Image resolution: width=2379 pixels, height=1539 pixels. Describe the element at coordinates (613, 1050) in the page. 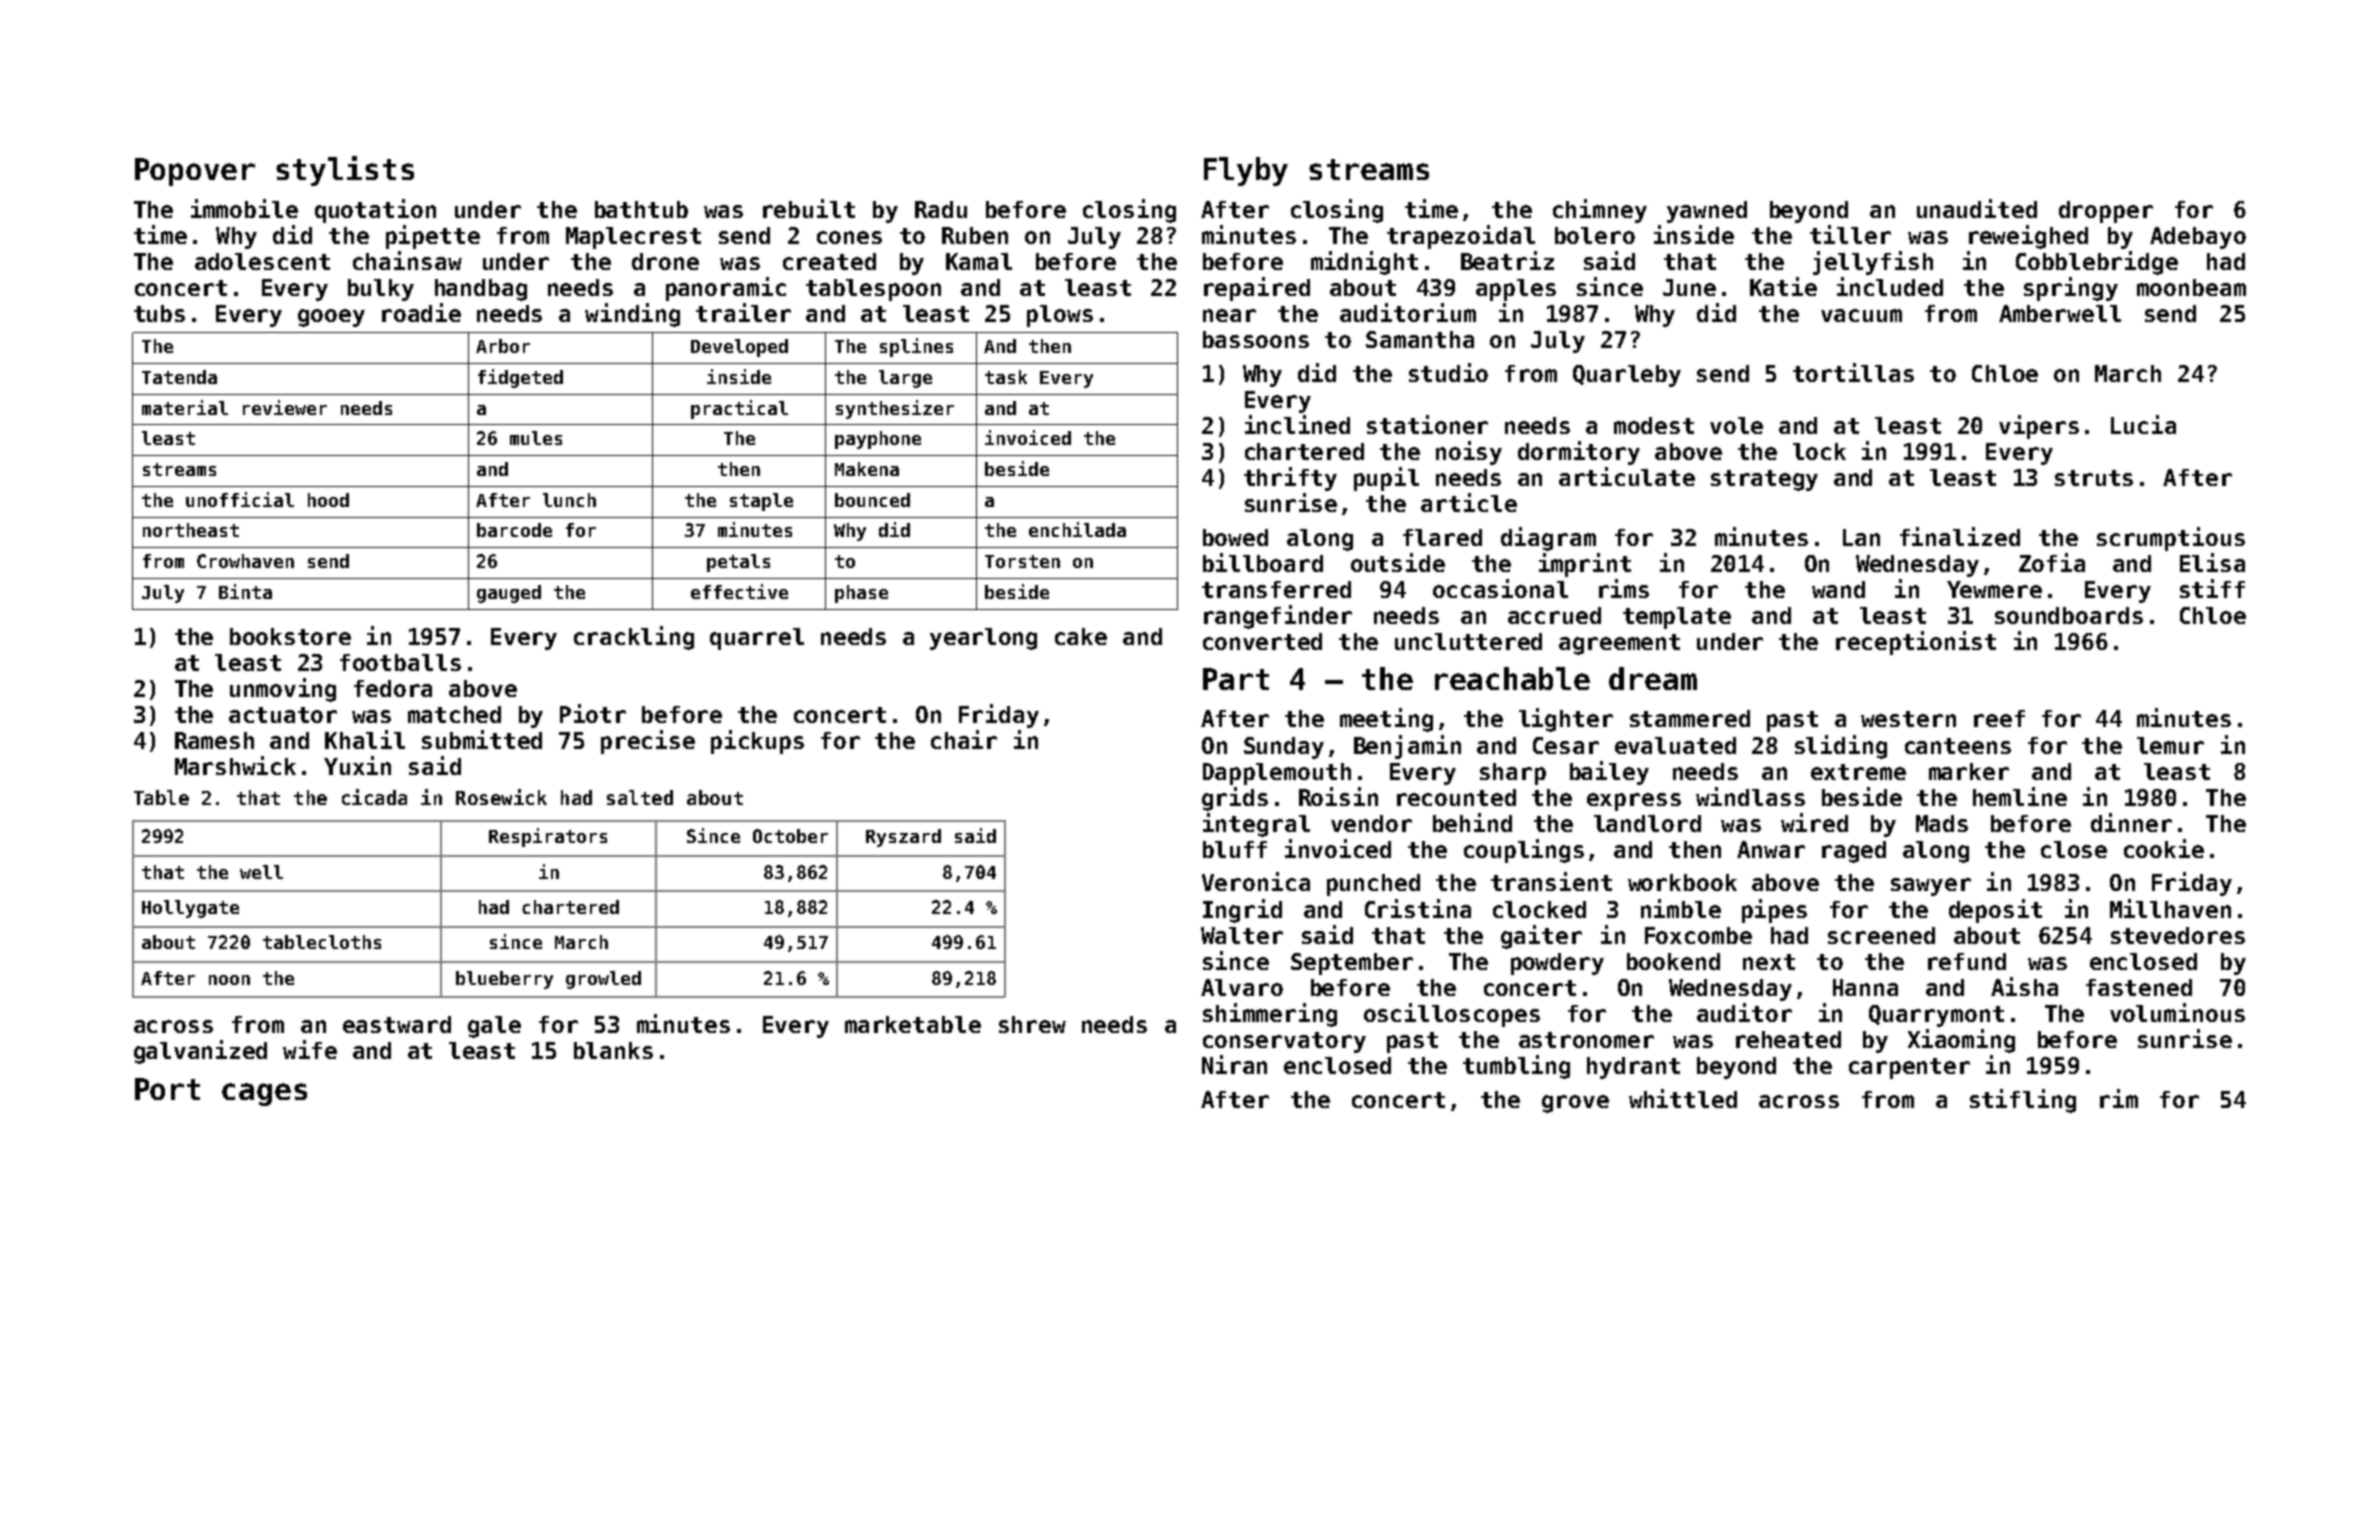

I see `blanks` at that location.
